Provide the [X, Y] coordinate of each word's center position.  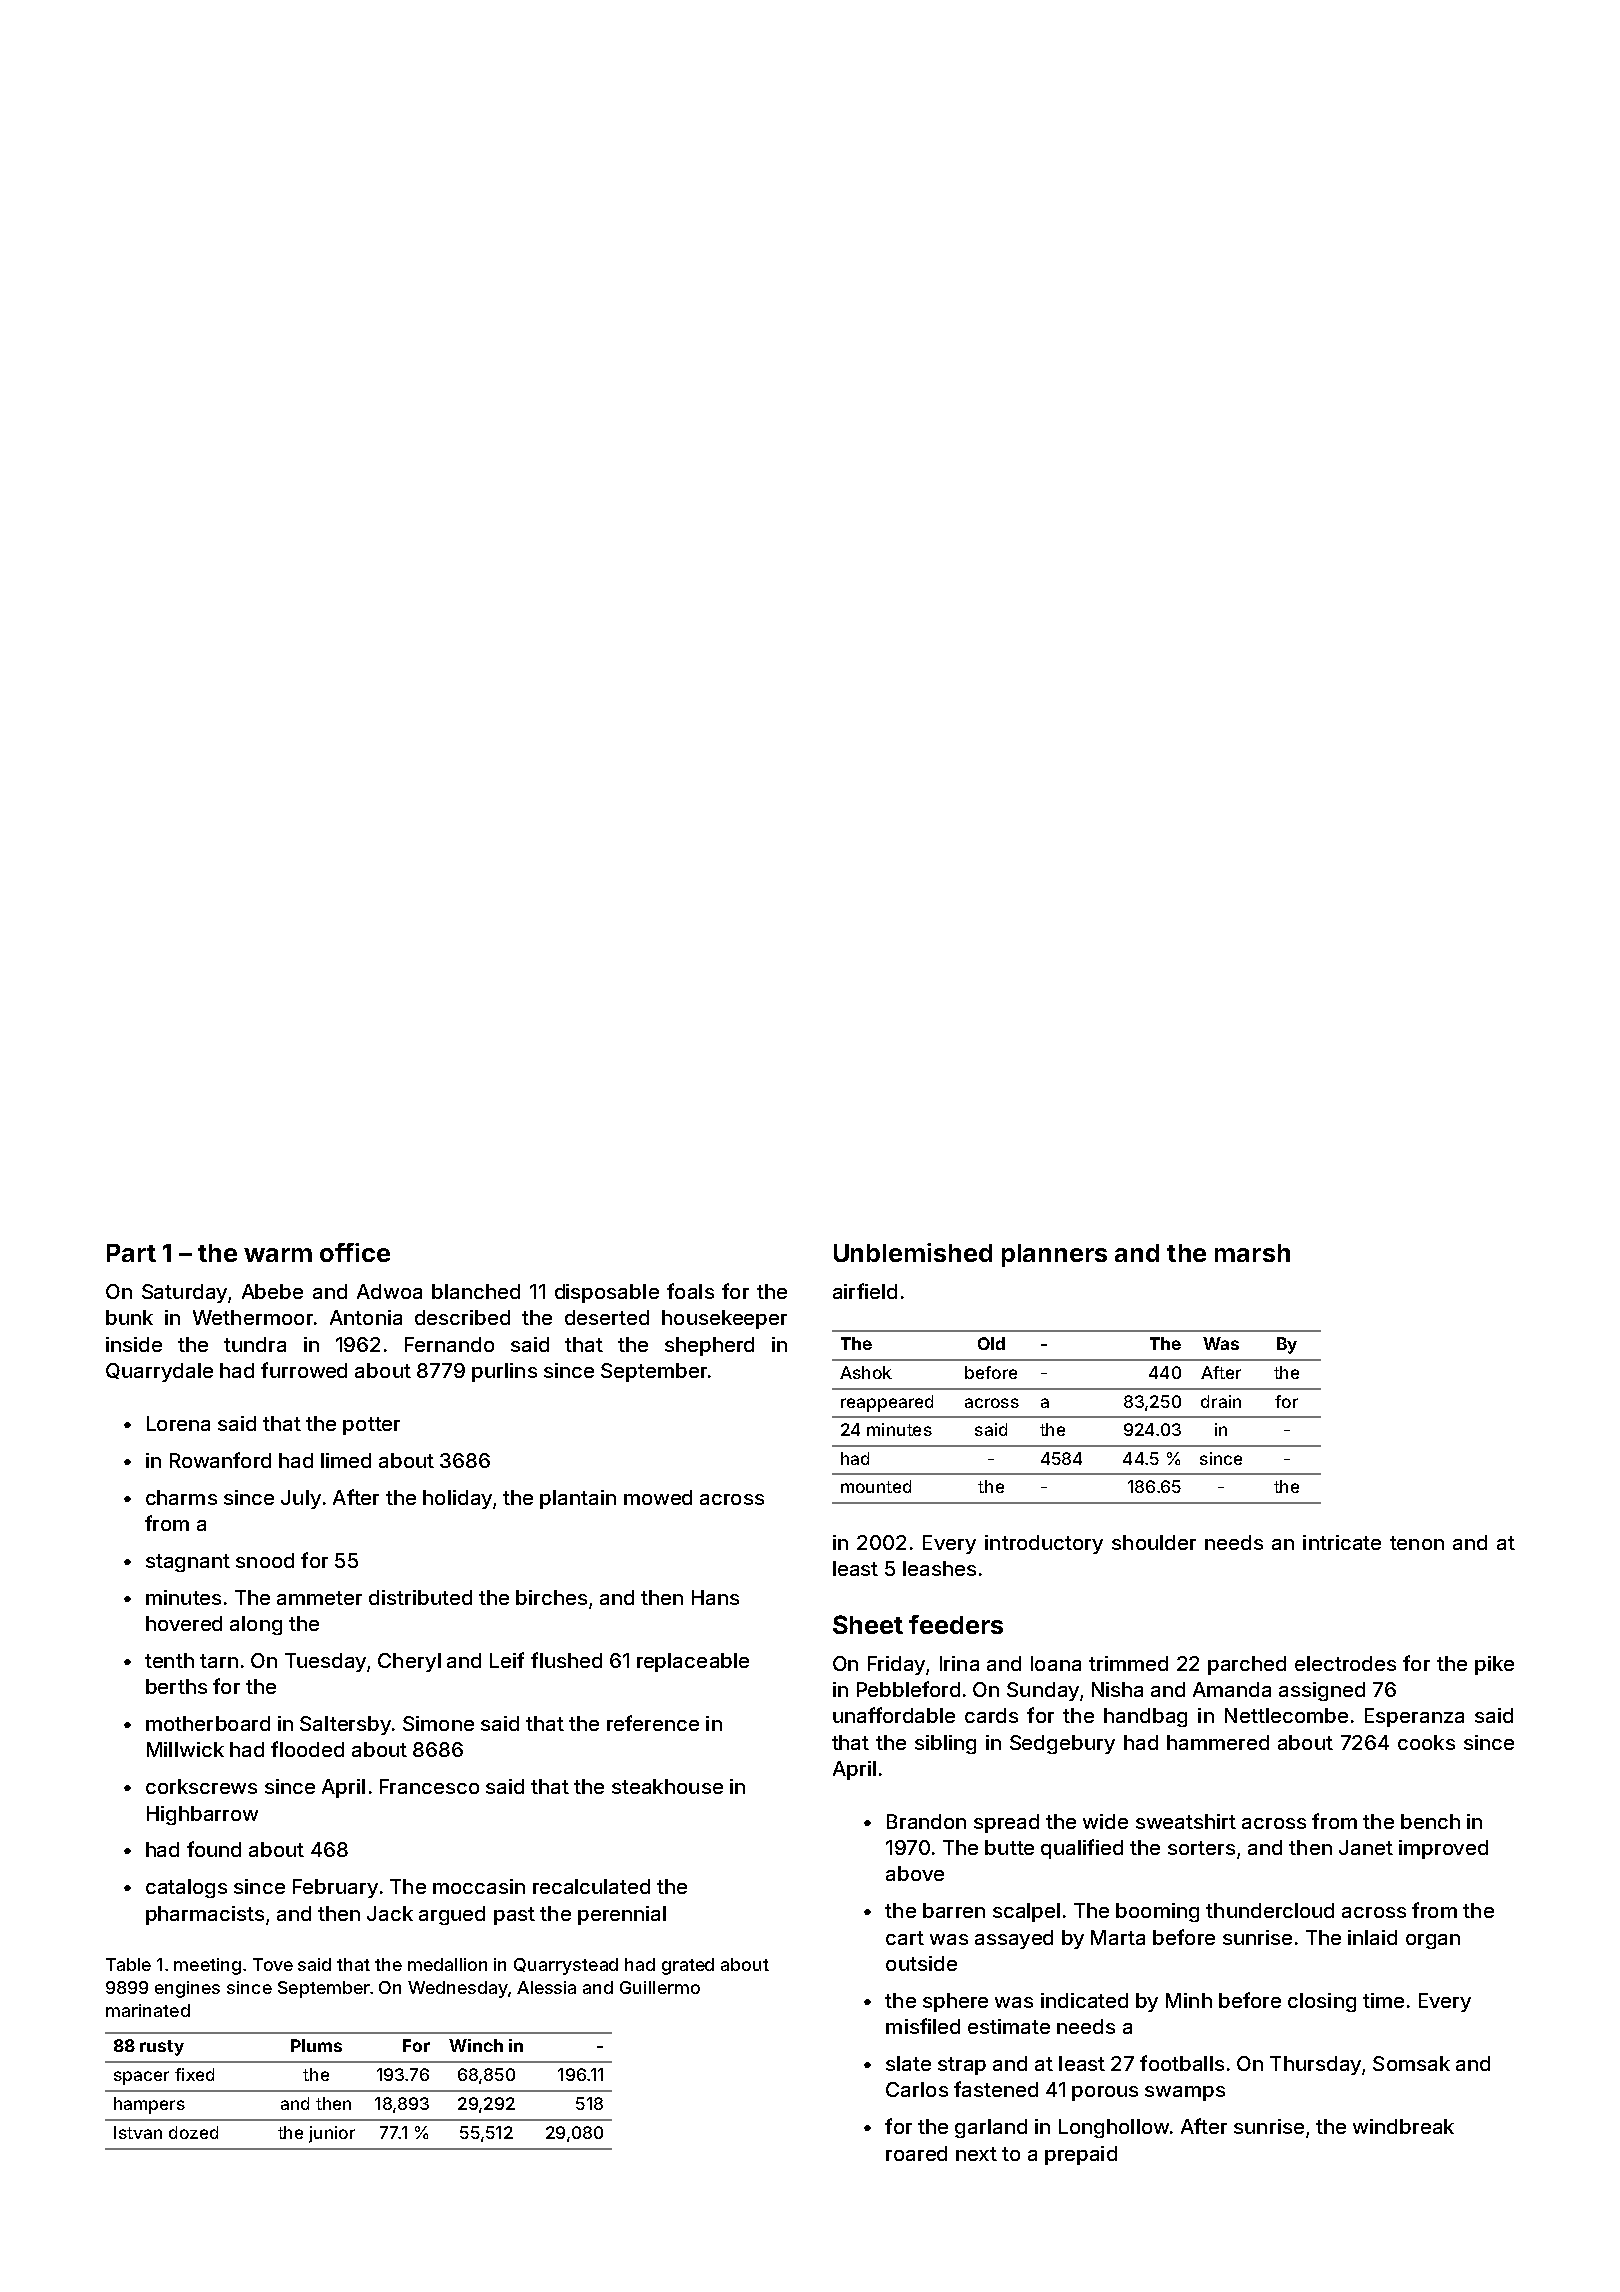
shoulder [1154, 1542]
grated [688, 1966]
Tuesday [325, 1662]
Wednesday [458, 1989]
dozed [193, 2132]
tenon [1417, 1543]
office [355, 1252]
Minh [1189, 2000]
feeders [956, 1624]
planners [1054, 1255]
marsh [1252, 1253]
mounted [876, 1486]
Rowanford [220, 1460]
